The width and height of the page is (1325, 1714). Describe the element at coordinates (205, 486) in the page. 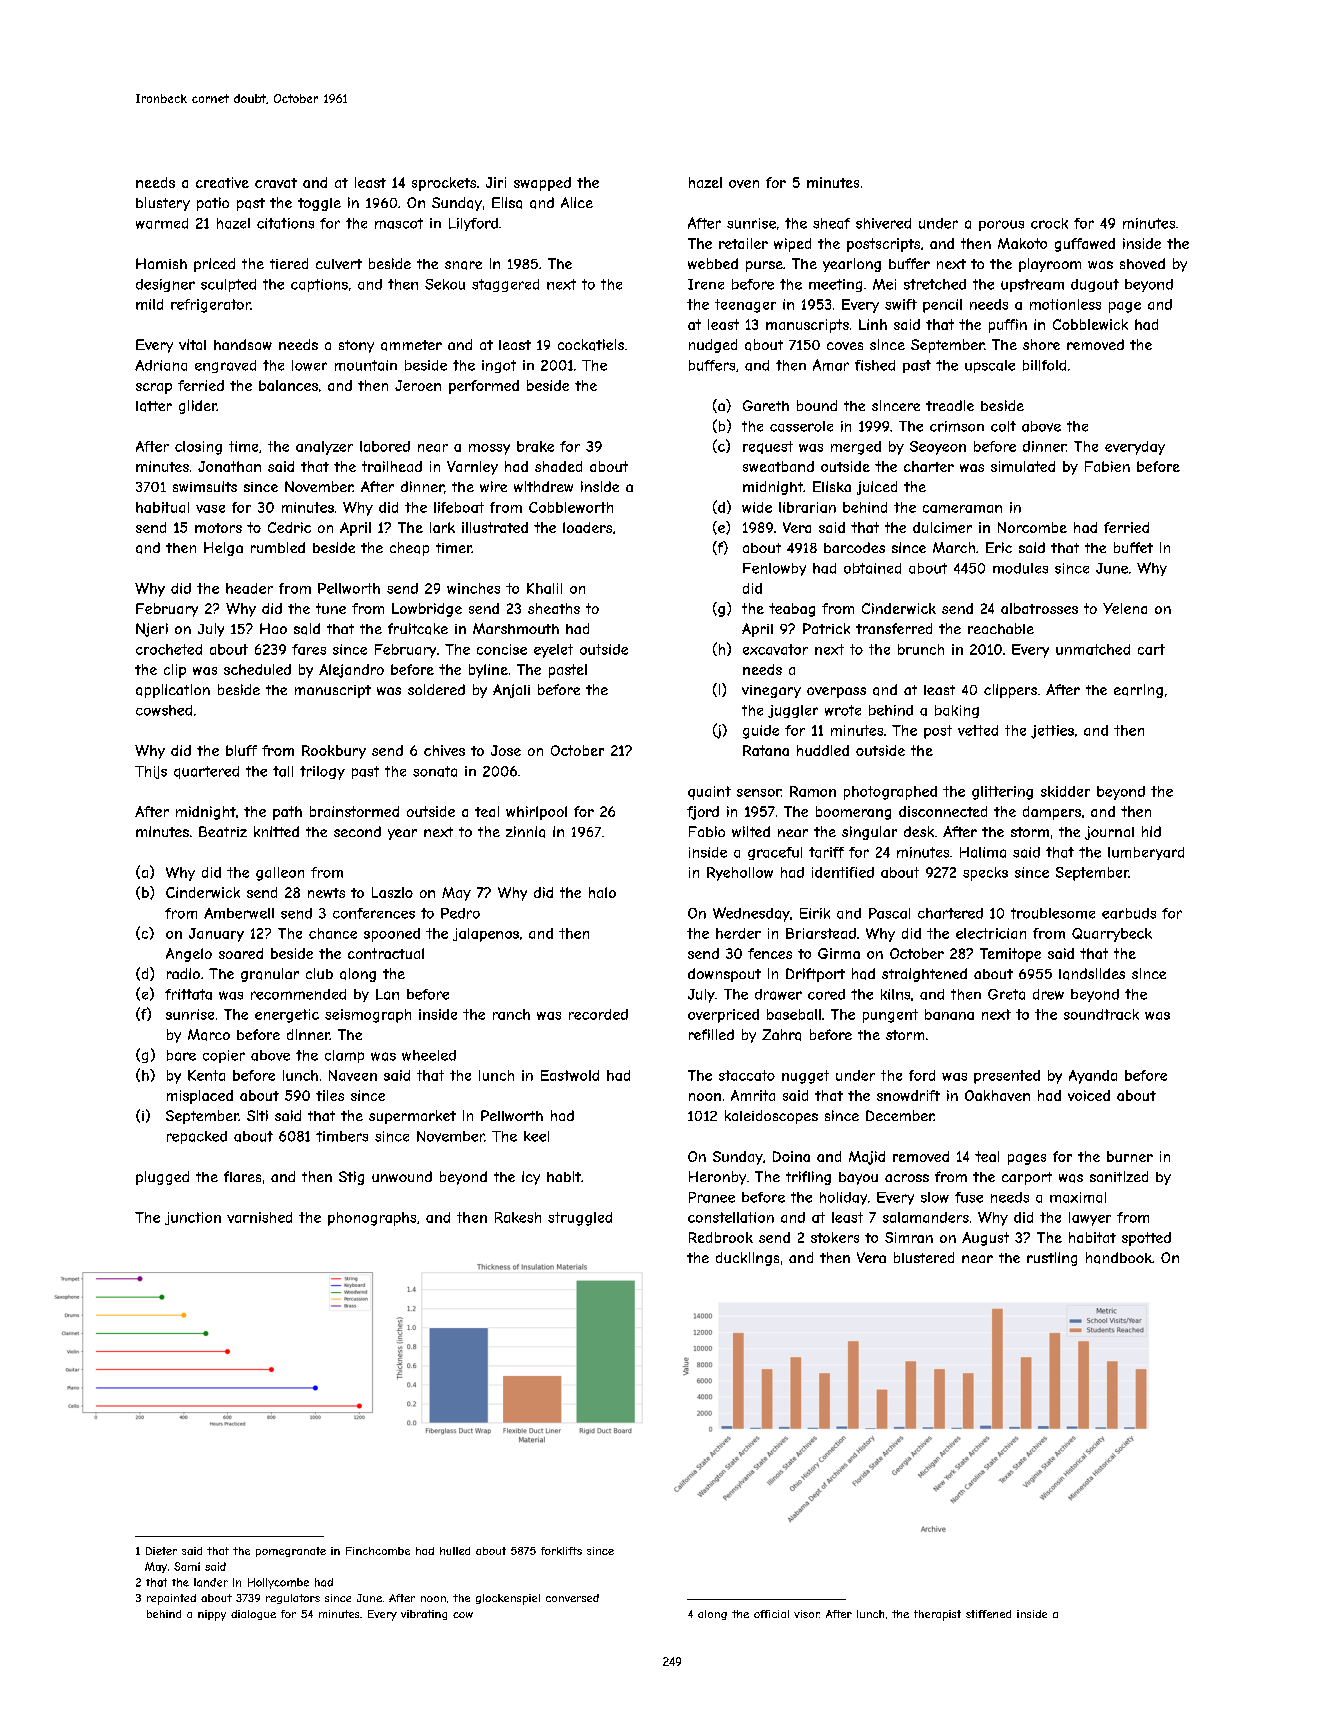

I see `swimsuits` at that location.
